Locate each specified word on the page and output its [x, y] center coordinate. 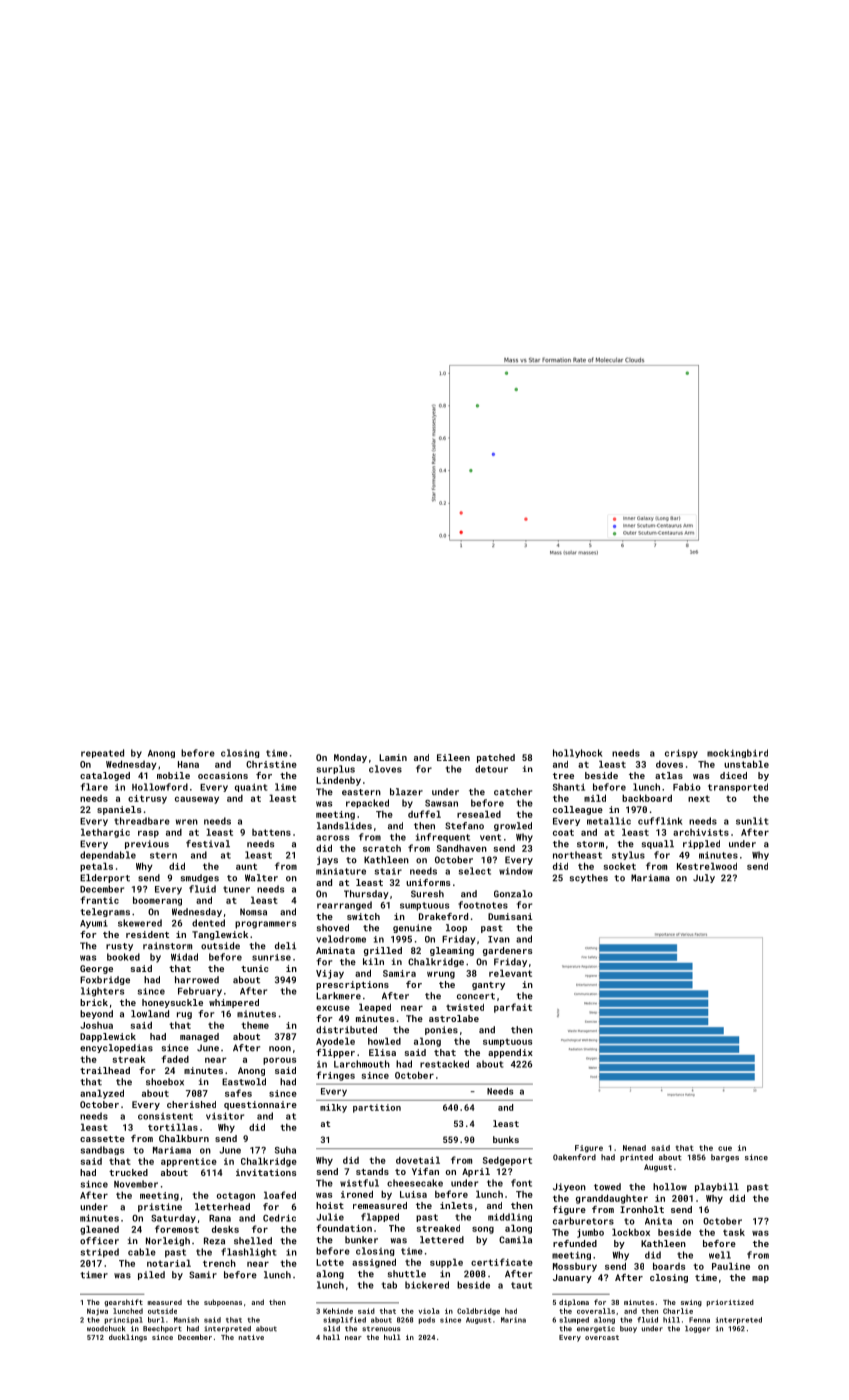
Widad [184, 957]
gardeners [507, 951]
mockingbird [737, 753]
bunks [506, 1139]
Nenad [634, 1148]
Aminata [335, 950]
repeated [102, 753]
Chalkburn [184, 1138]
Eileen [453, 757]
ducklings [128, 1338]
